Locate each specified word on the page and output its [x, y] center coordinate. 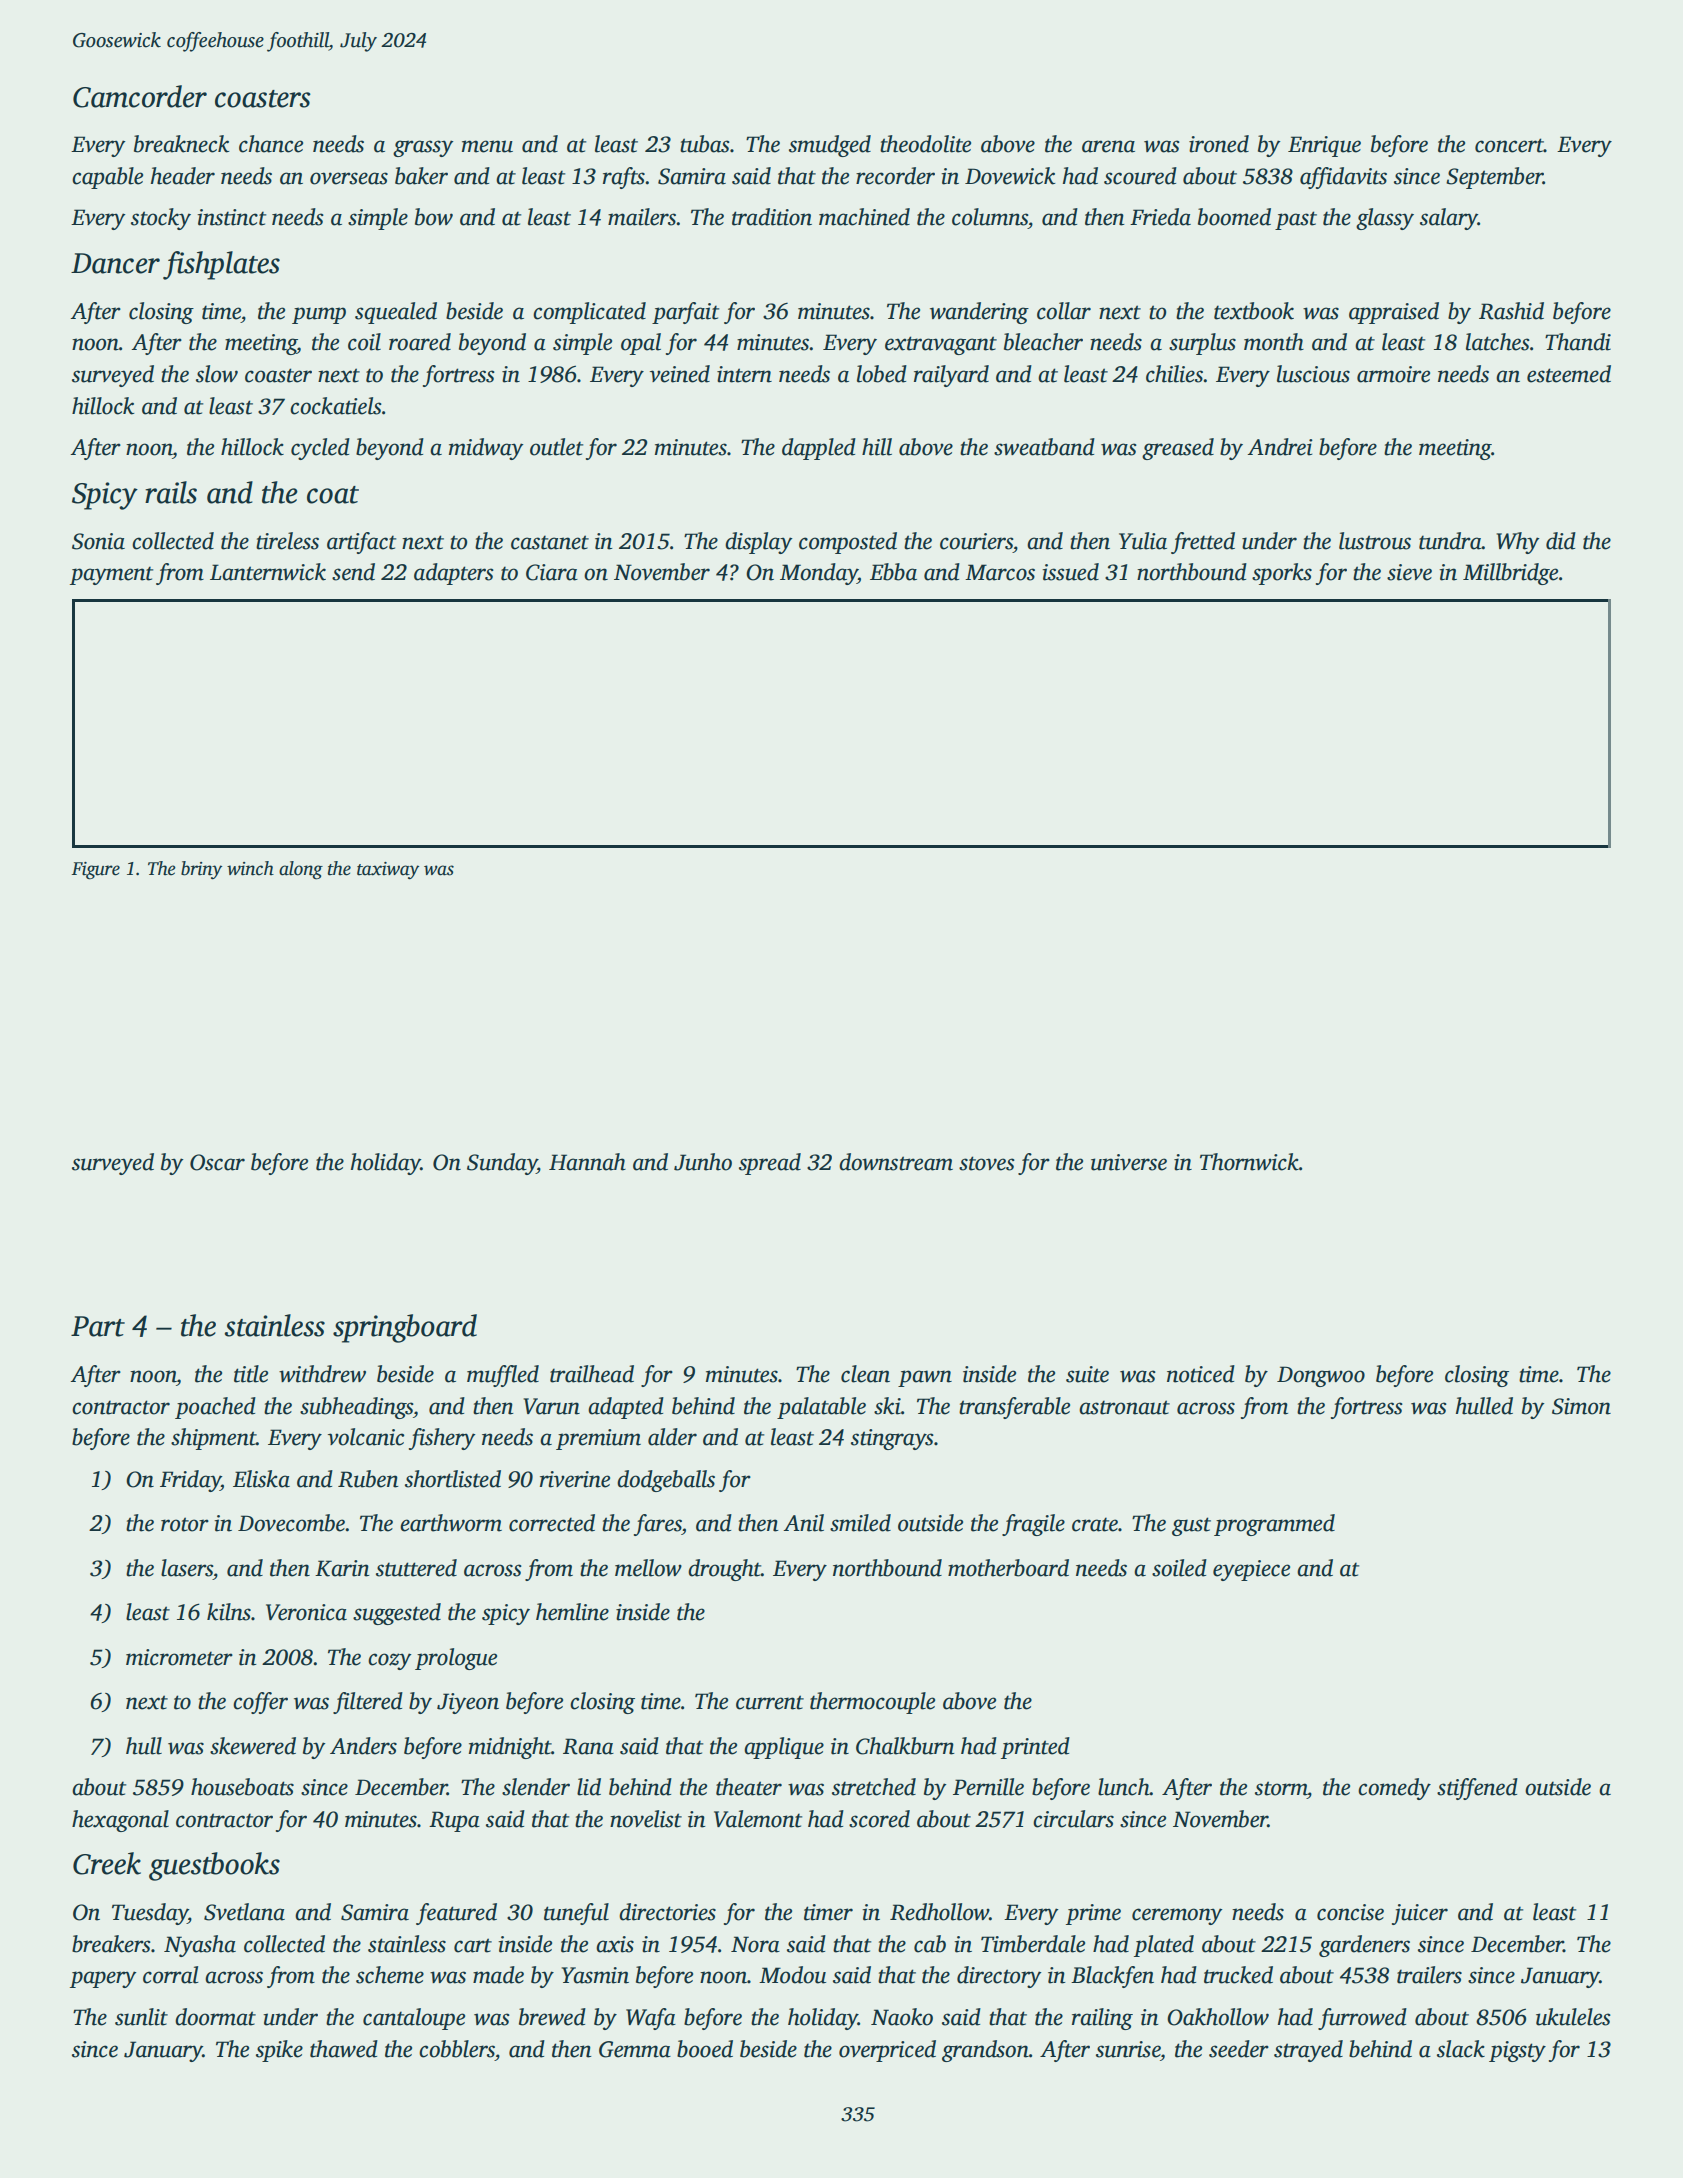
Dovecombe [291, 1523]
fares [658, 1525]
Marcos [1000, 572]
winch [250, 868]
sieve [1409, 572]
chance [271, 144]
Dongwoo [1321, 1376]
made [498, 1975]
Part [98, 1326]
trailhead [592, 1374]
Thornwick [1249, 1162]
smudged [830, 146]
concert [1509, 145]
